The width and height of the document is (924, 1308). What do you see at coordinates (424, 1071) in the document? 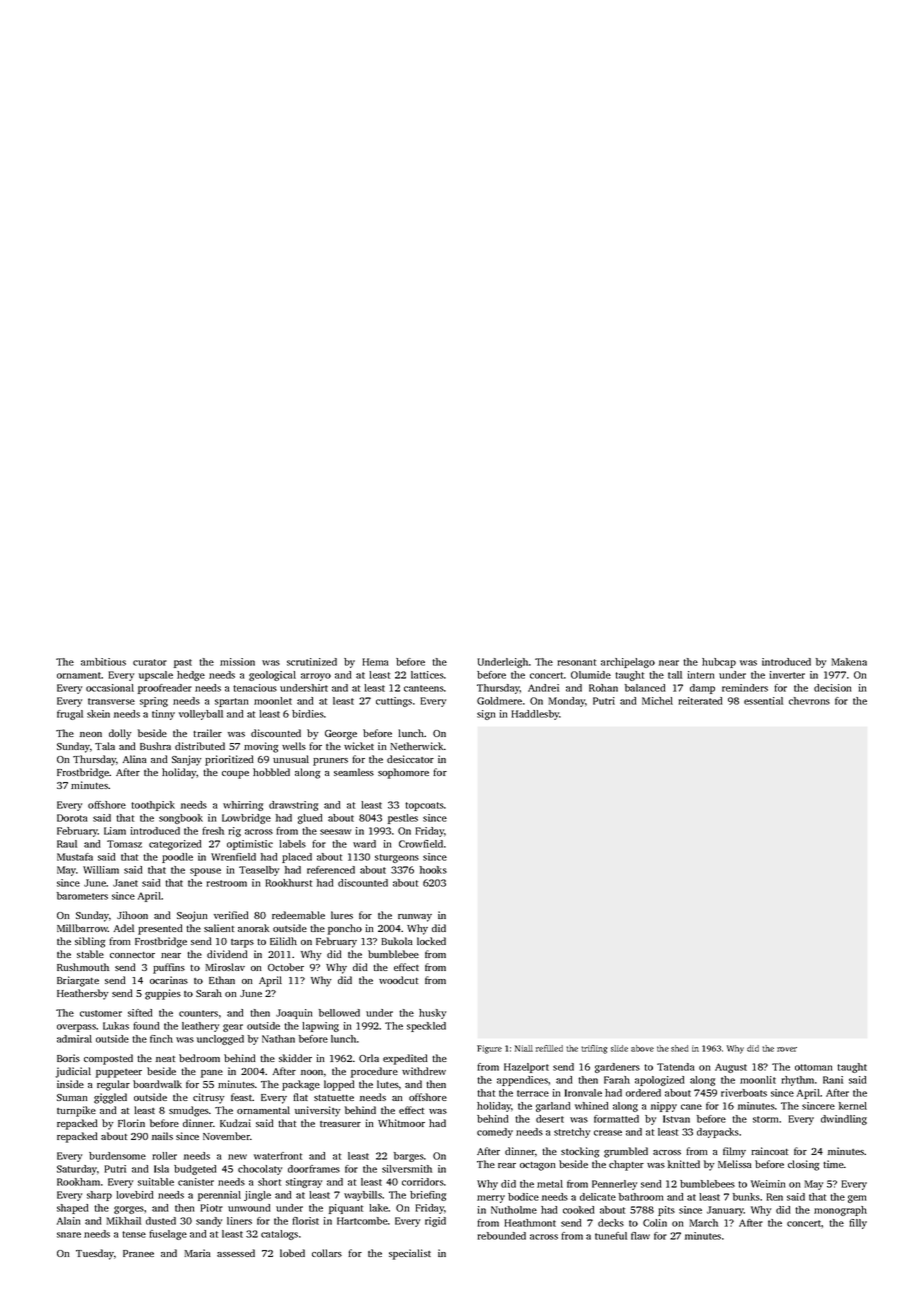
I see `withdrew` at bounding box center [424, 1071].
